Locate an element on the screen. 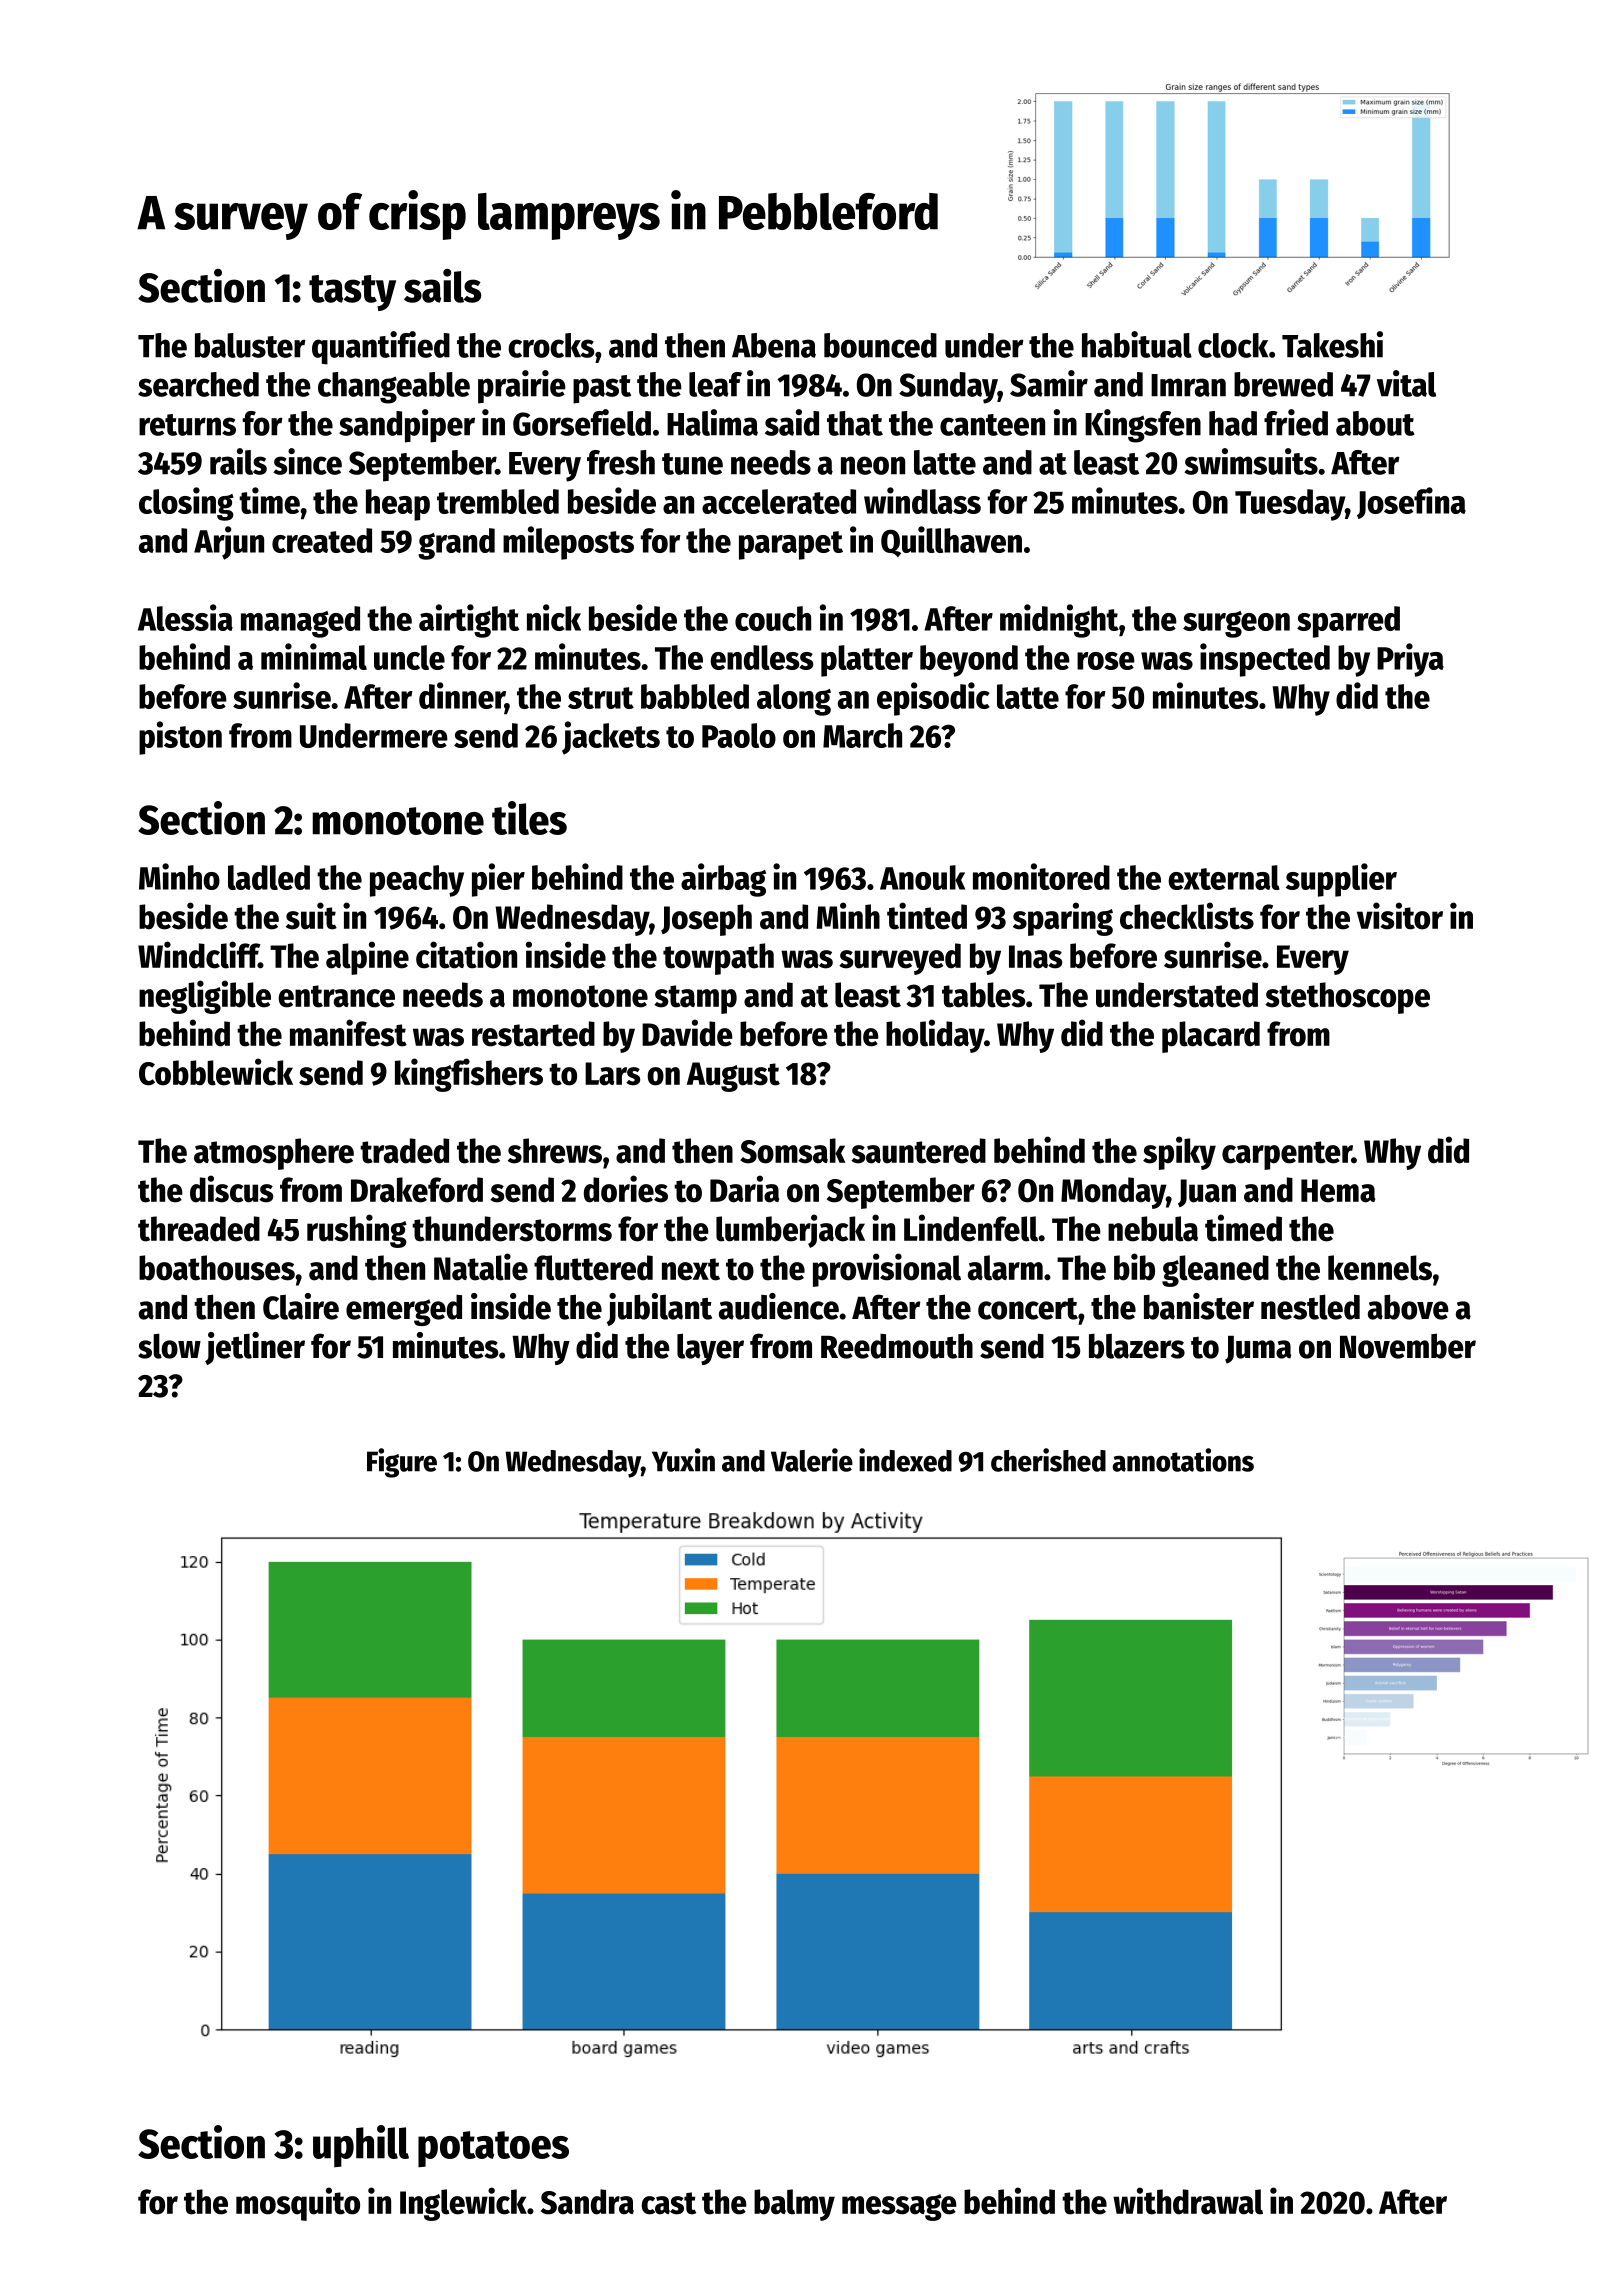 This screenshot has height=2292, width=1620. episodic is located at coordinates (933, 699).
